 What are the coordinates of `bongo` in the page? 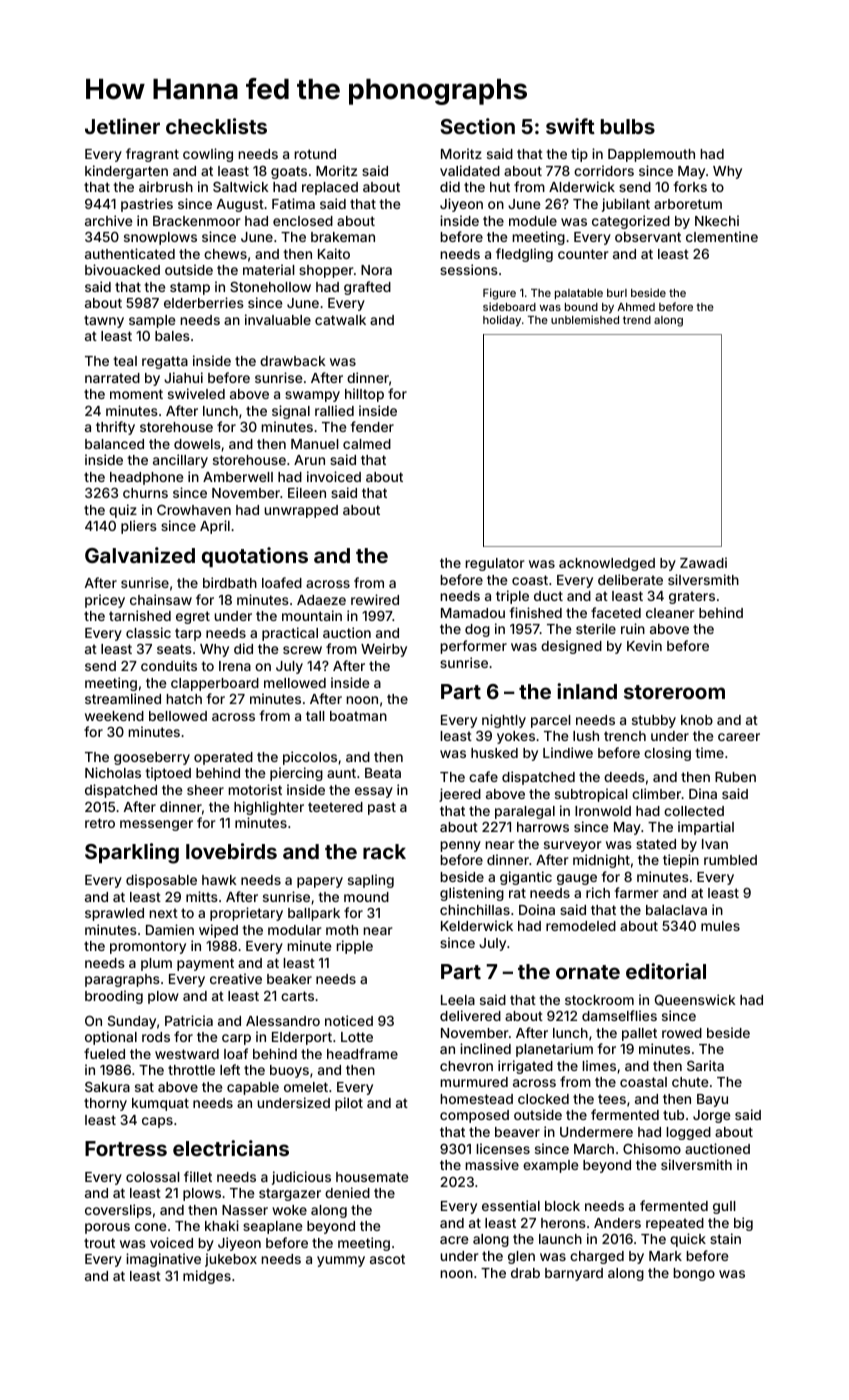 It's located at (694, 1274).
